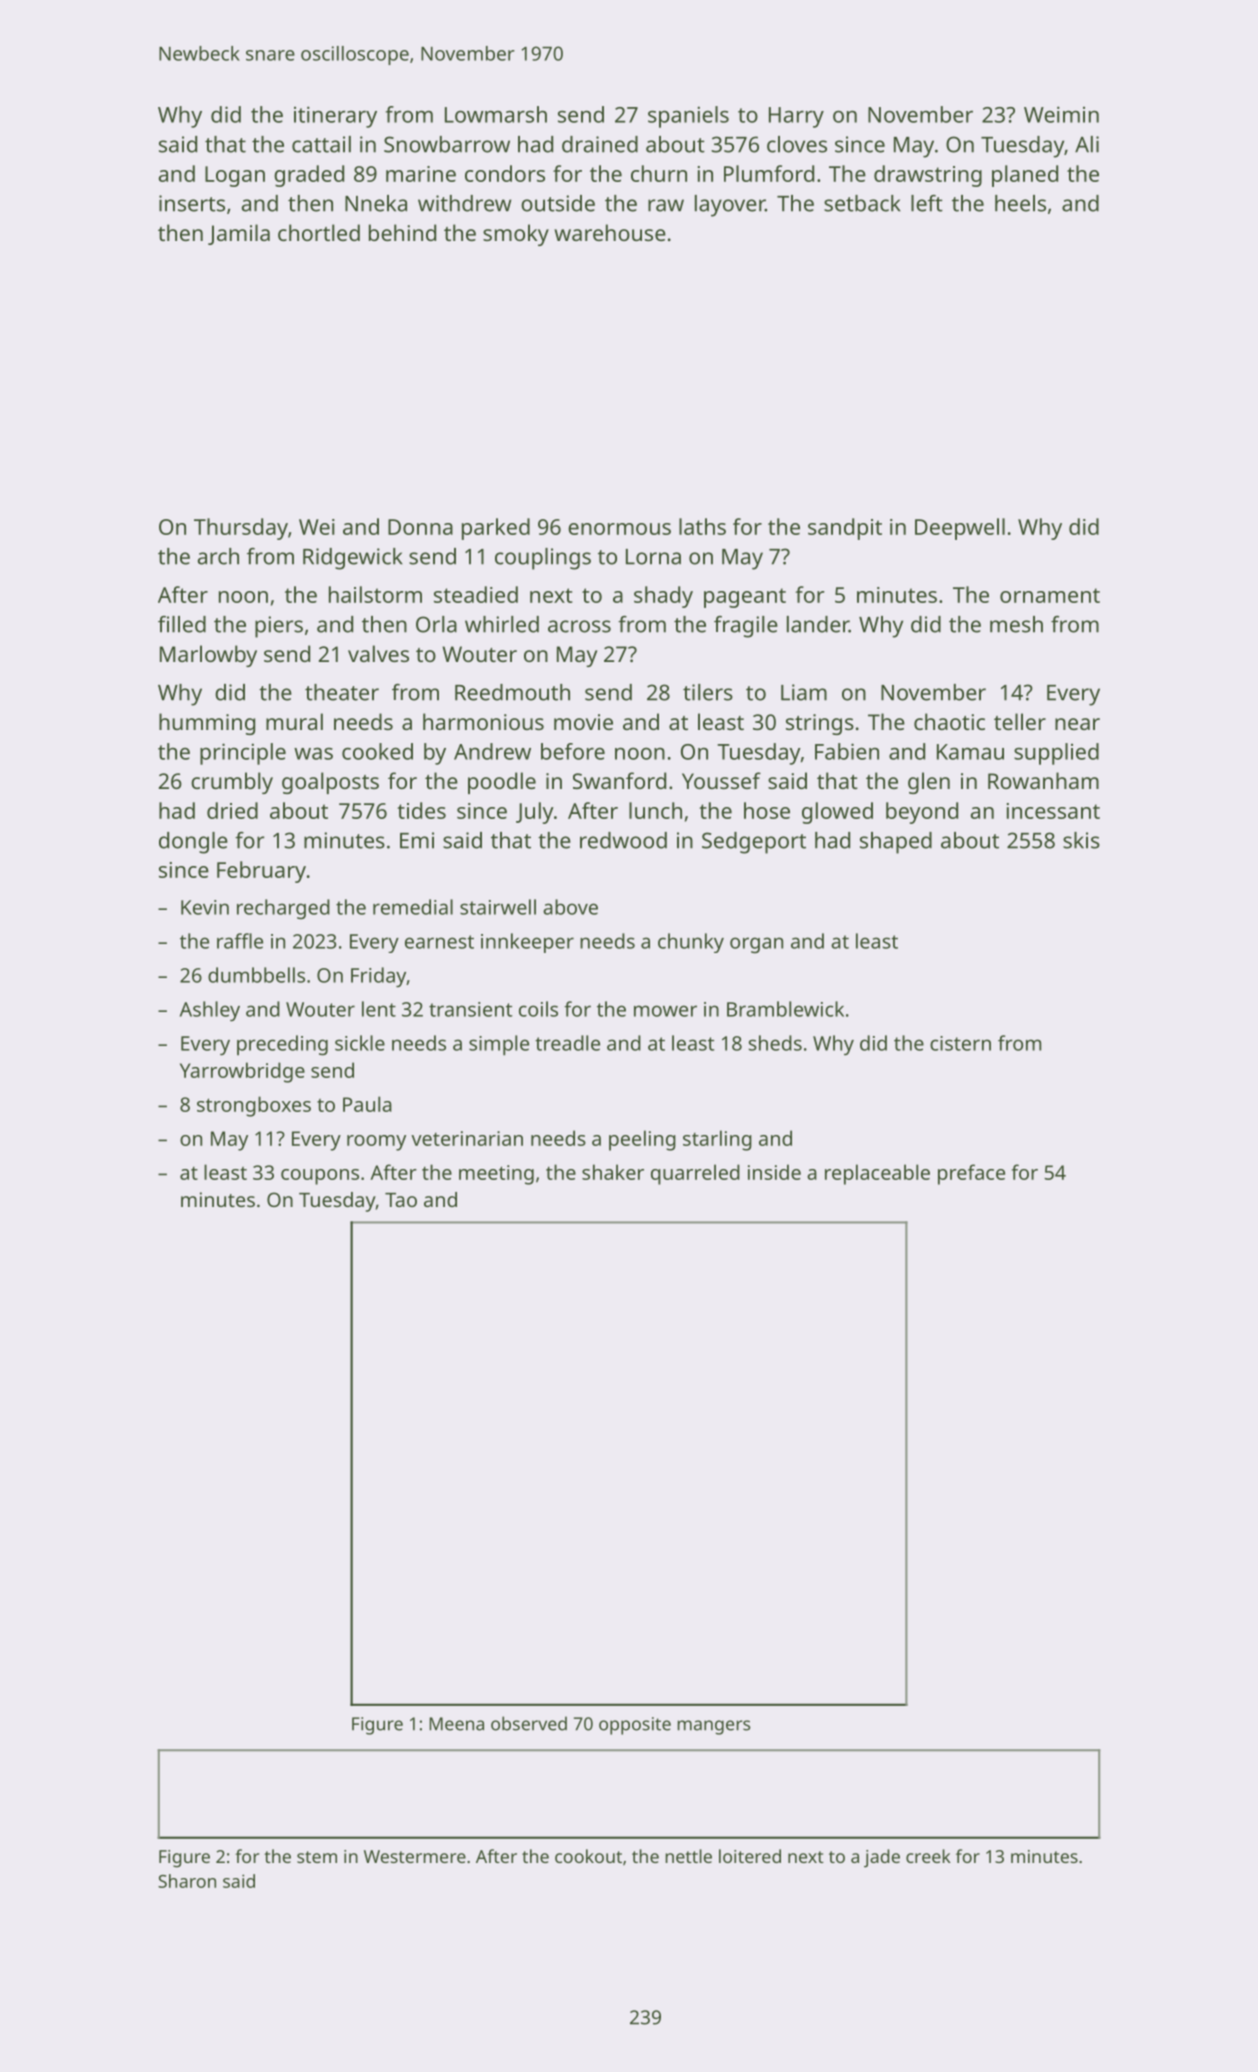 This screenshot has width=1258, height=2072. Describe the element at coordinates (456, 1724) in the screenshot. I see `Meena` at that location.
